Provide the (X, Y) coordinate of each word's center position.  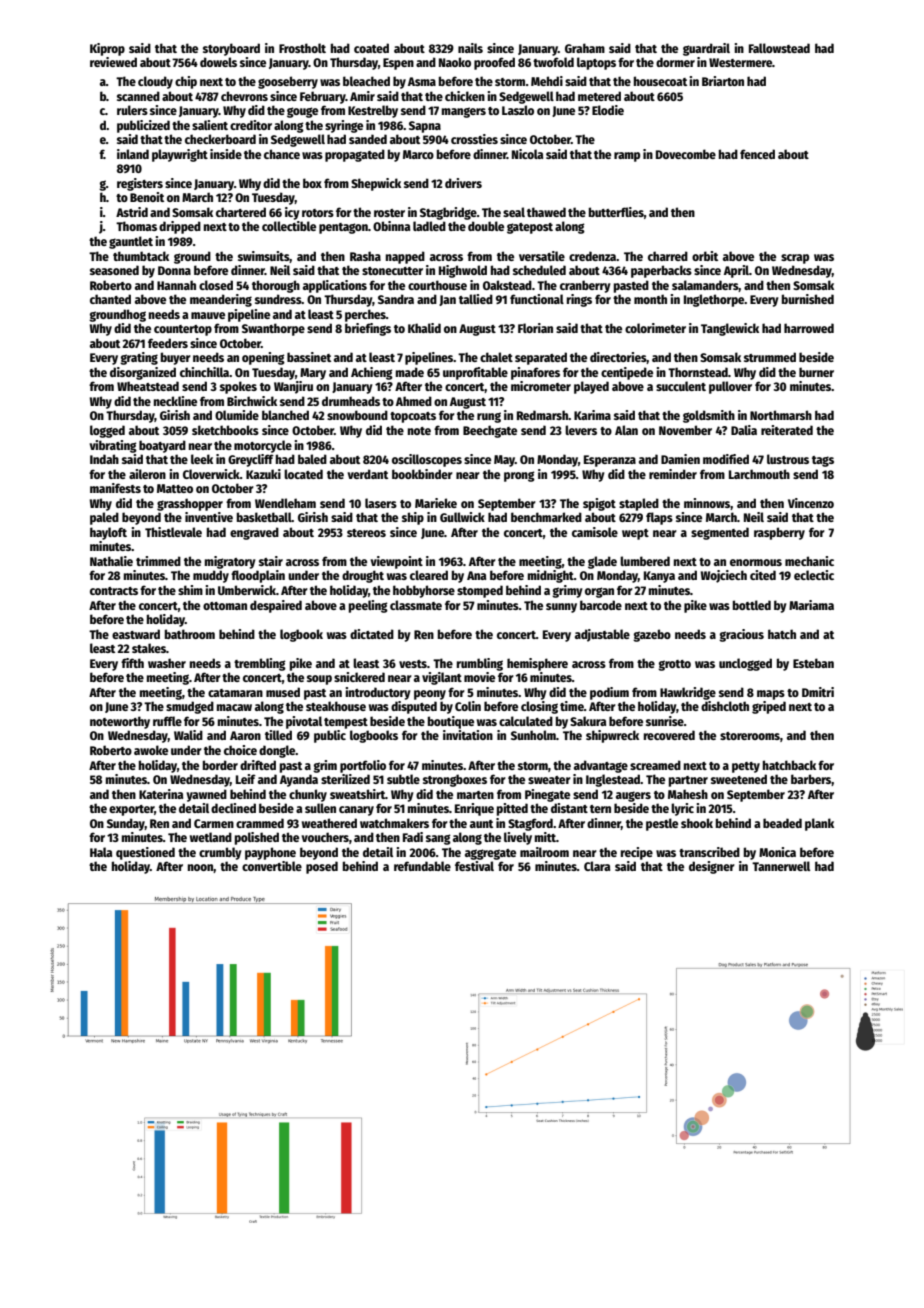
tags (823, 461)
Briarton (723, 81)
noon (201, 868)
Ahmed (414, 401)
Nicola (527, 154)
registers (140, 184)
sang (438, 839)
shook (697, 823)
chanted (110, 299)
